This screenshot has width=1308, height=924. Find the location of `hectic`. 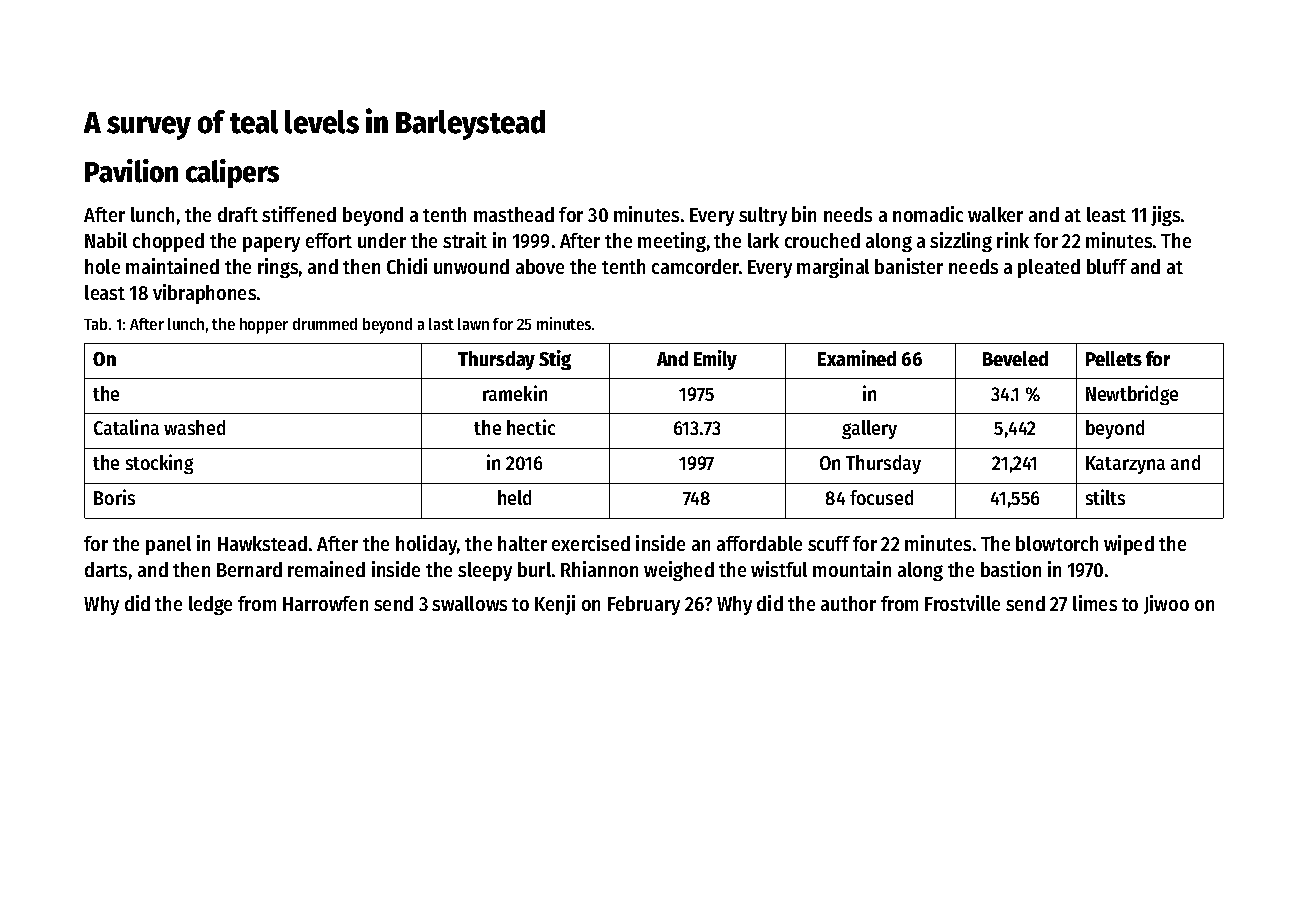

hectic is located at coordinates (531, 427).
